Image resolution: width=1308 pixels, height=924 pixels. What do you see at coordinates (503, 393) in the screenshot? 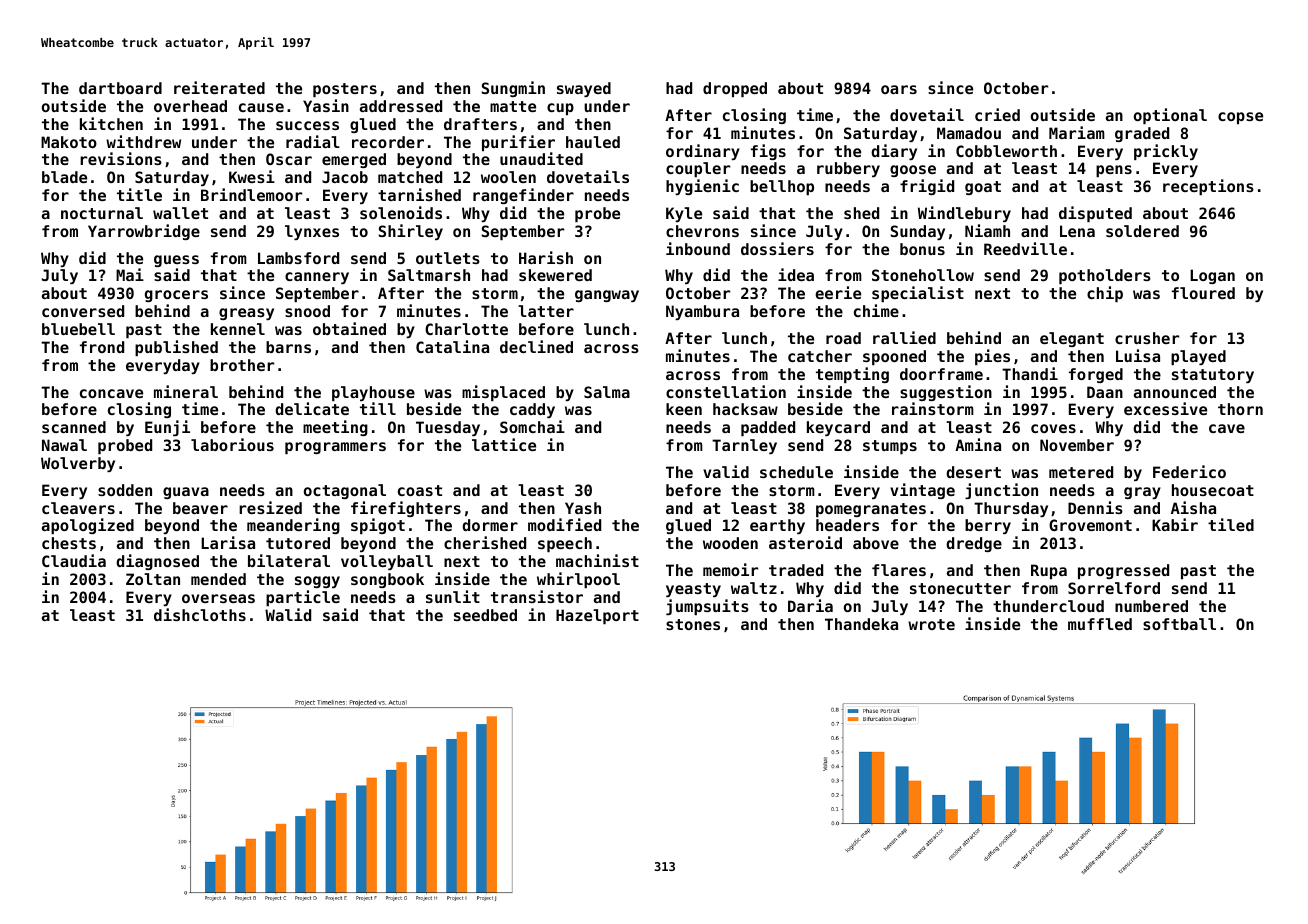
I see `misplaced` at bounding box center [503, 393].
